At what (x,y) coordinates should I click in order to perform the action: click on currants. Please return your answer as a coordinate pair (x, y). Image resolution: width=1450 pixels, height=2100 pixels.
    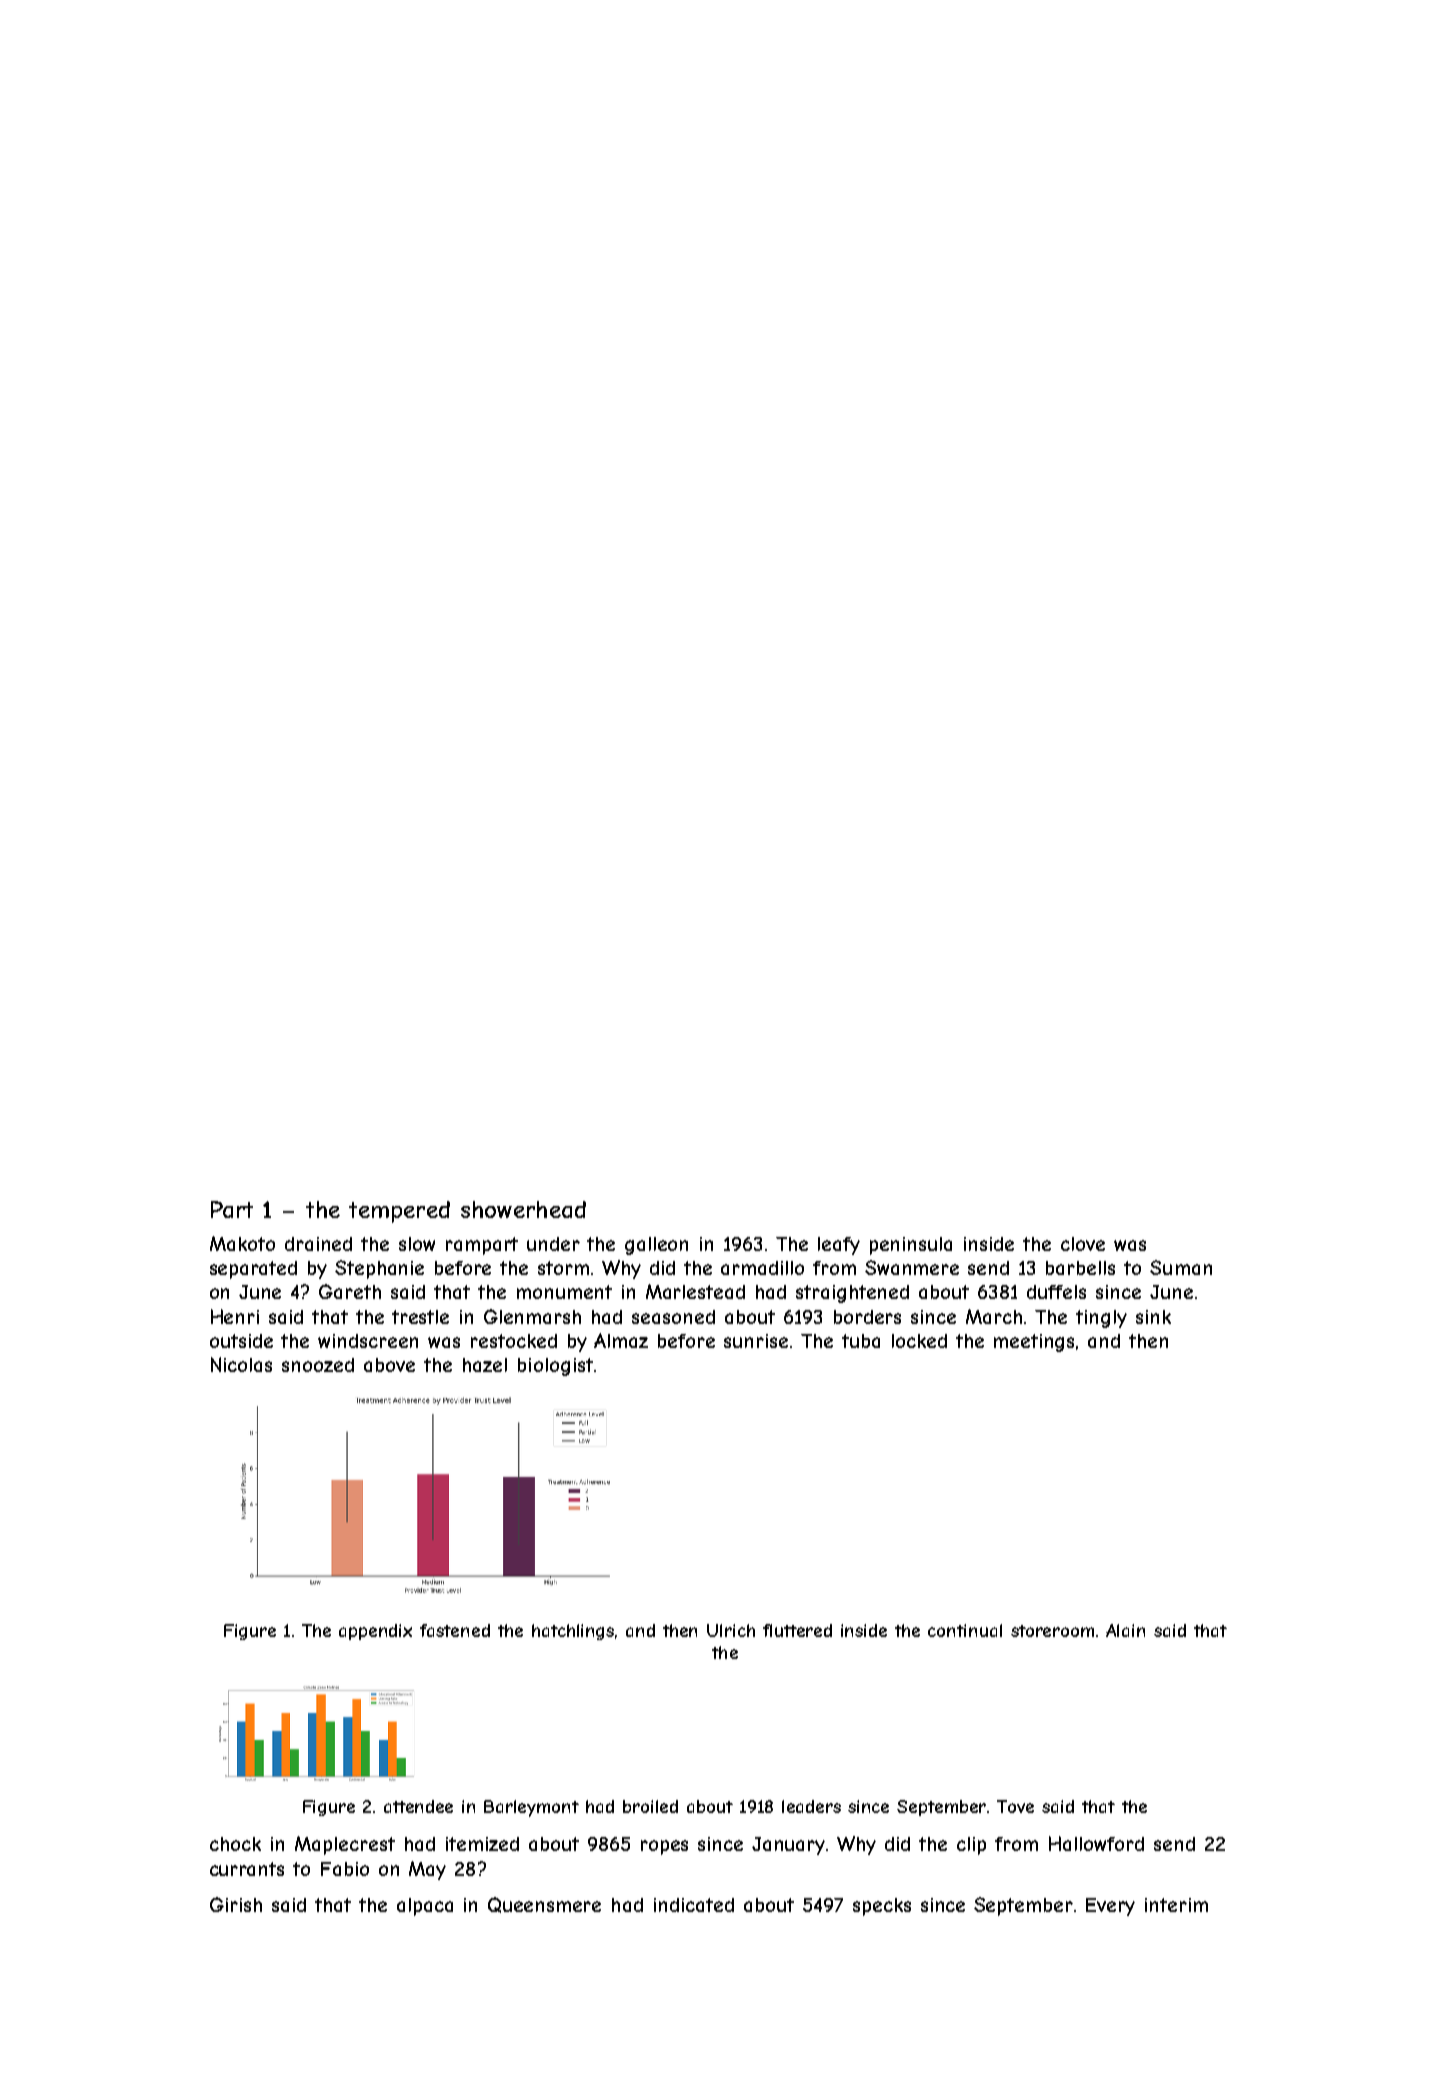
    Looking at the image, I should click on (247, 1869).
